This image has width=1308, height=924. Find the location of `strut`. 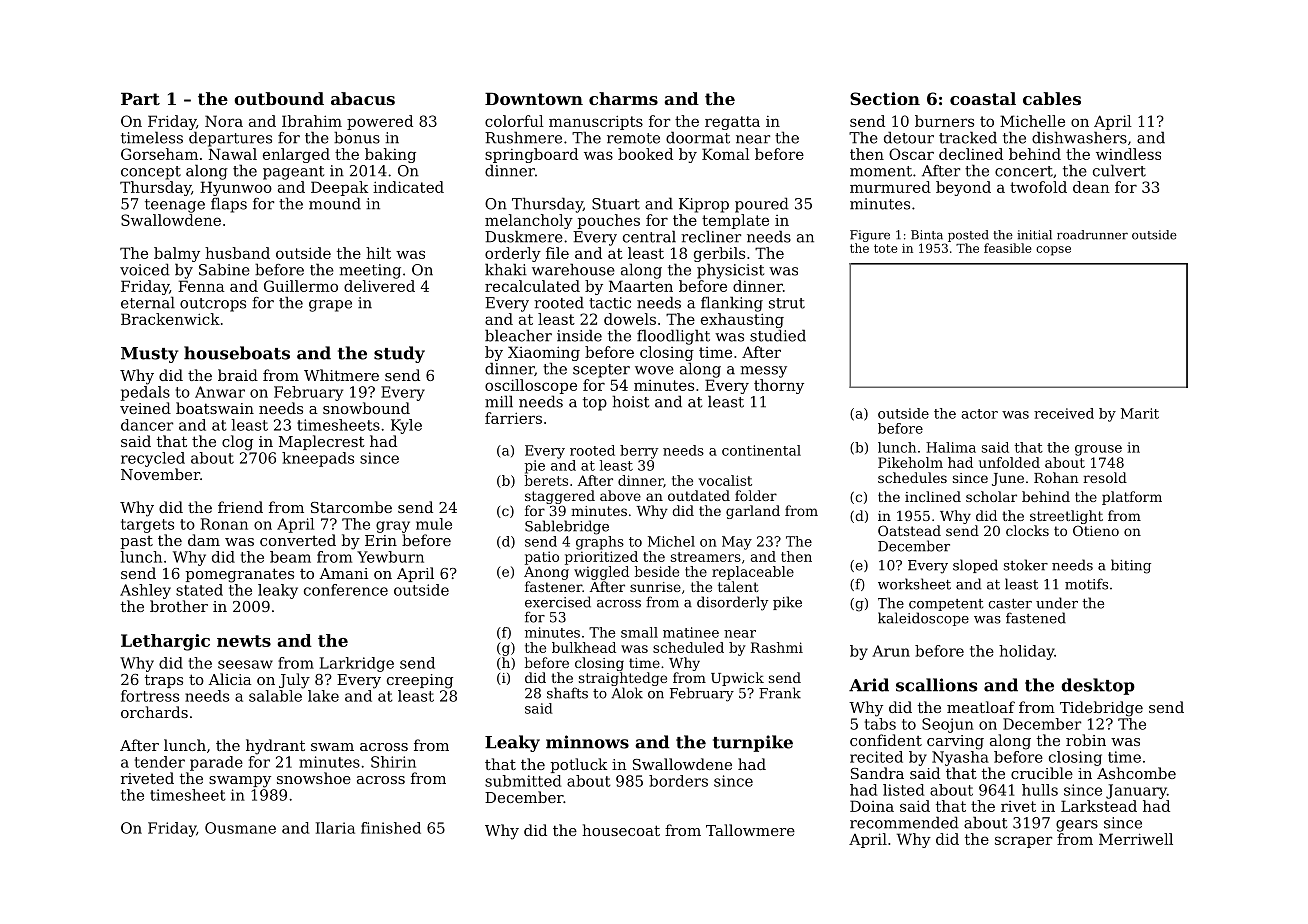

strut is located at coordinates (787, 303).
